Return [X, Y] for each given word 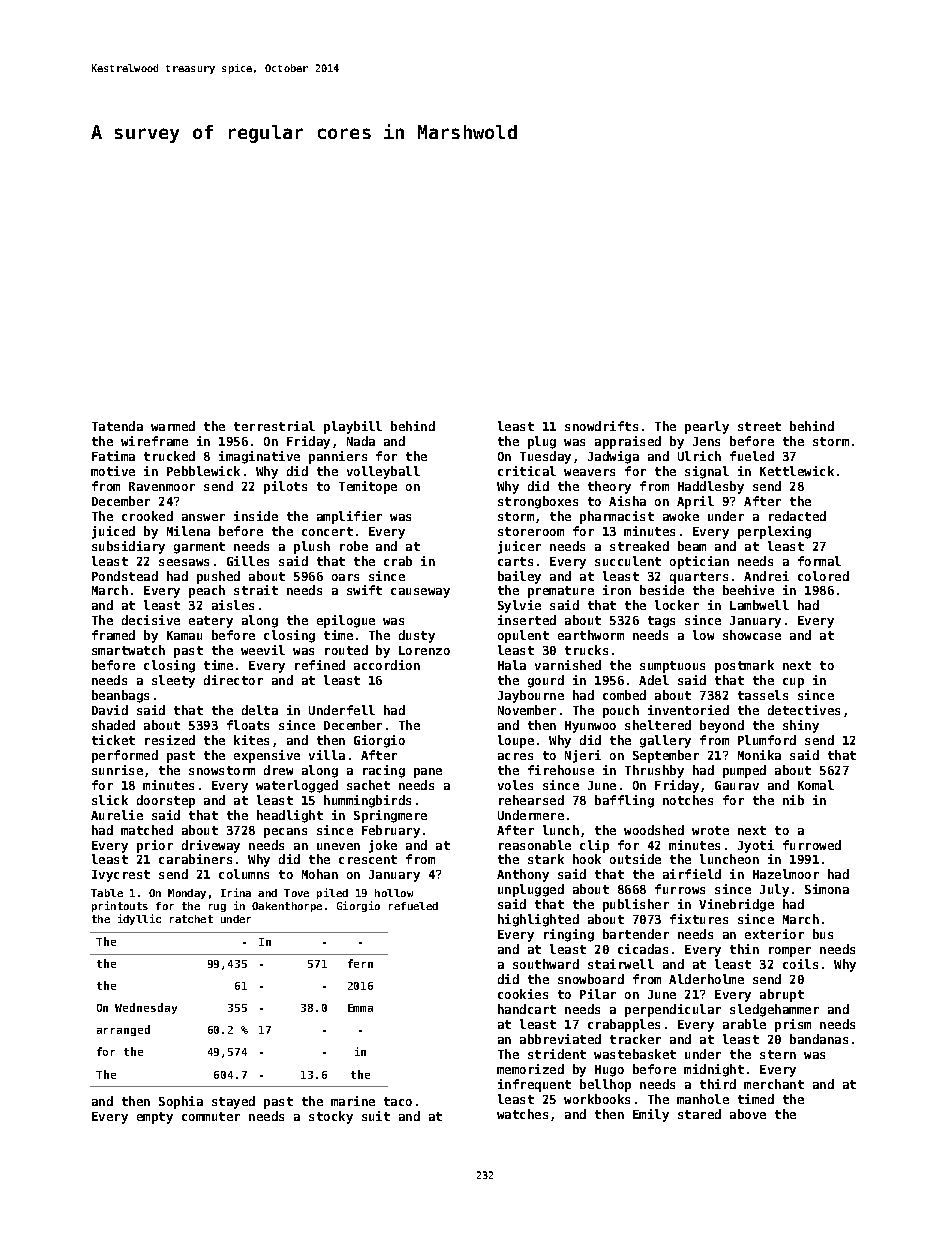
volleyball [383, 472]
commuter [211, 1116]
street [759, 426]
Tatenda [117, 426]
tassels [763, 695]
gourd [546, 681]
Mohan [320, 874]
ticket [113, 740]
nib [793, 800]
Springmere [390, 816]
